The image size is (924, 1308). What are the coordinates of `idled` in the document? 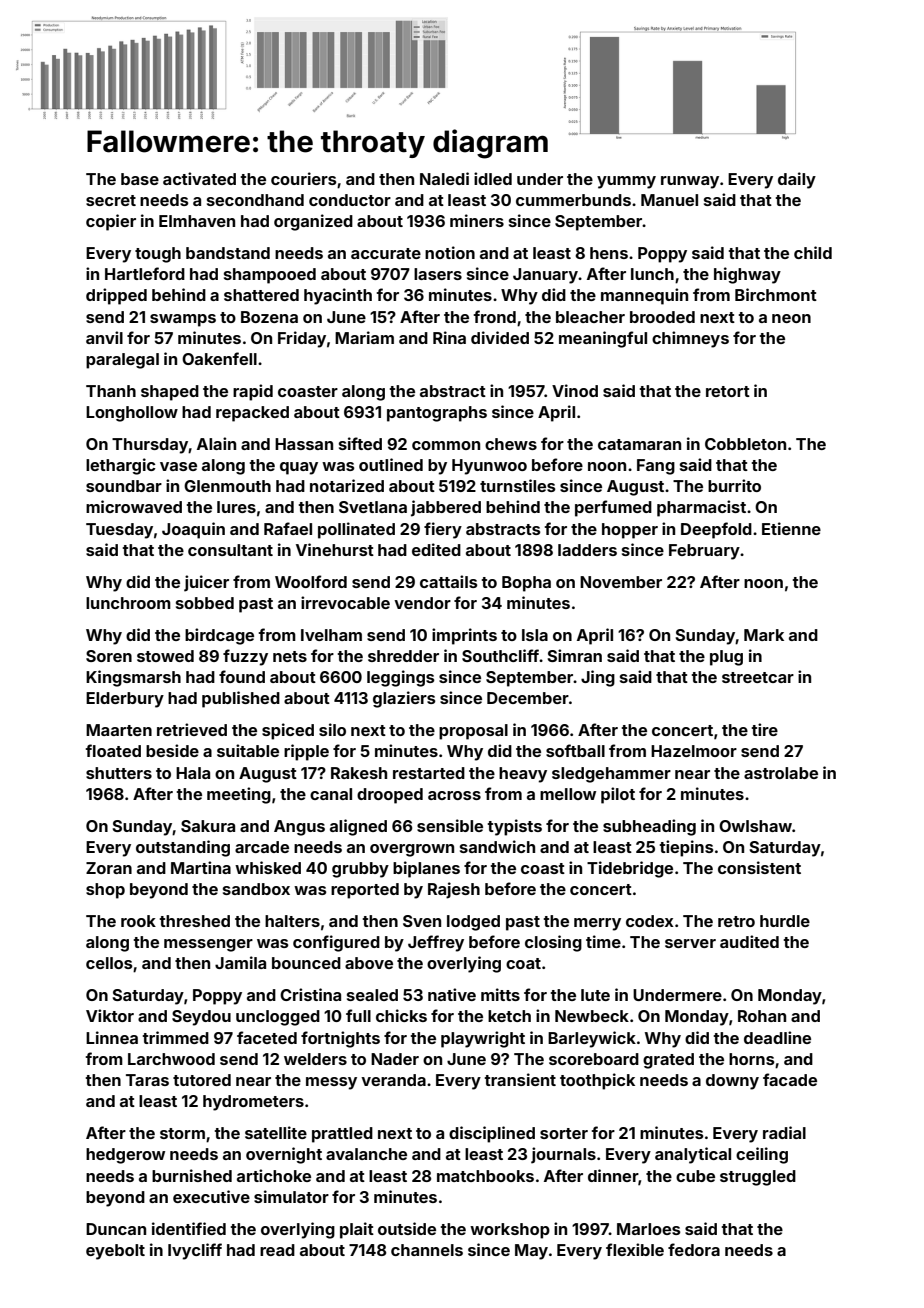 It's located at (493, 178).
